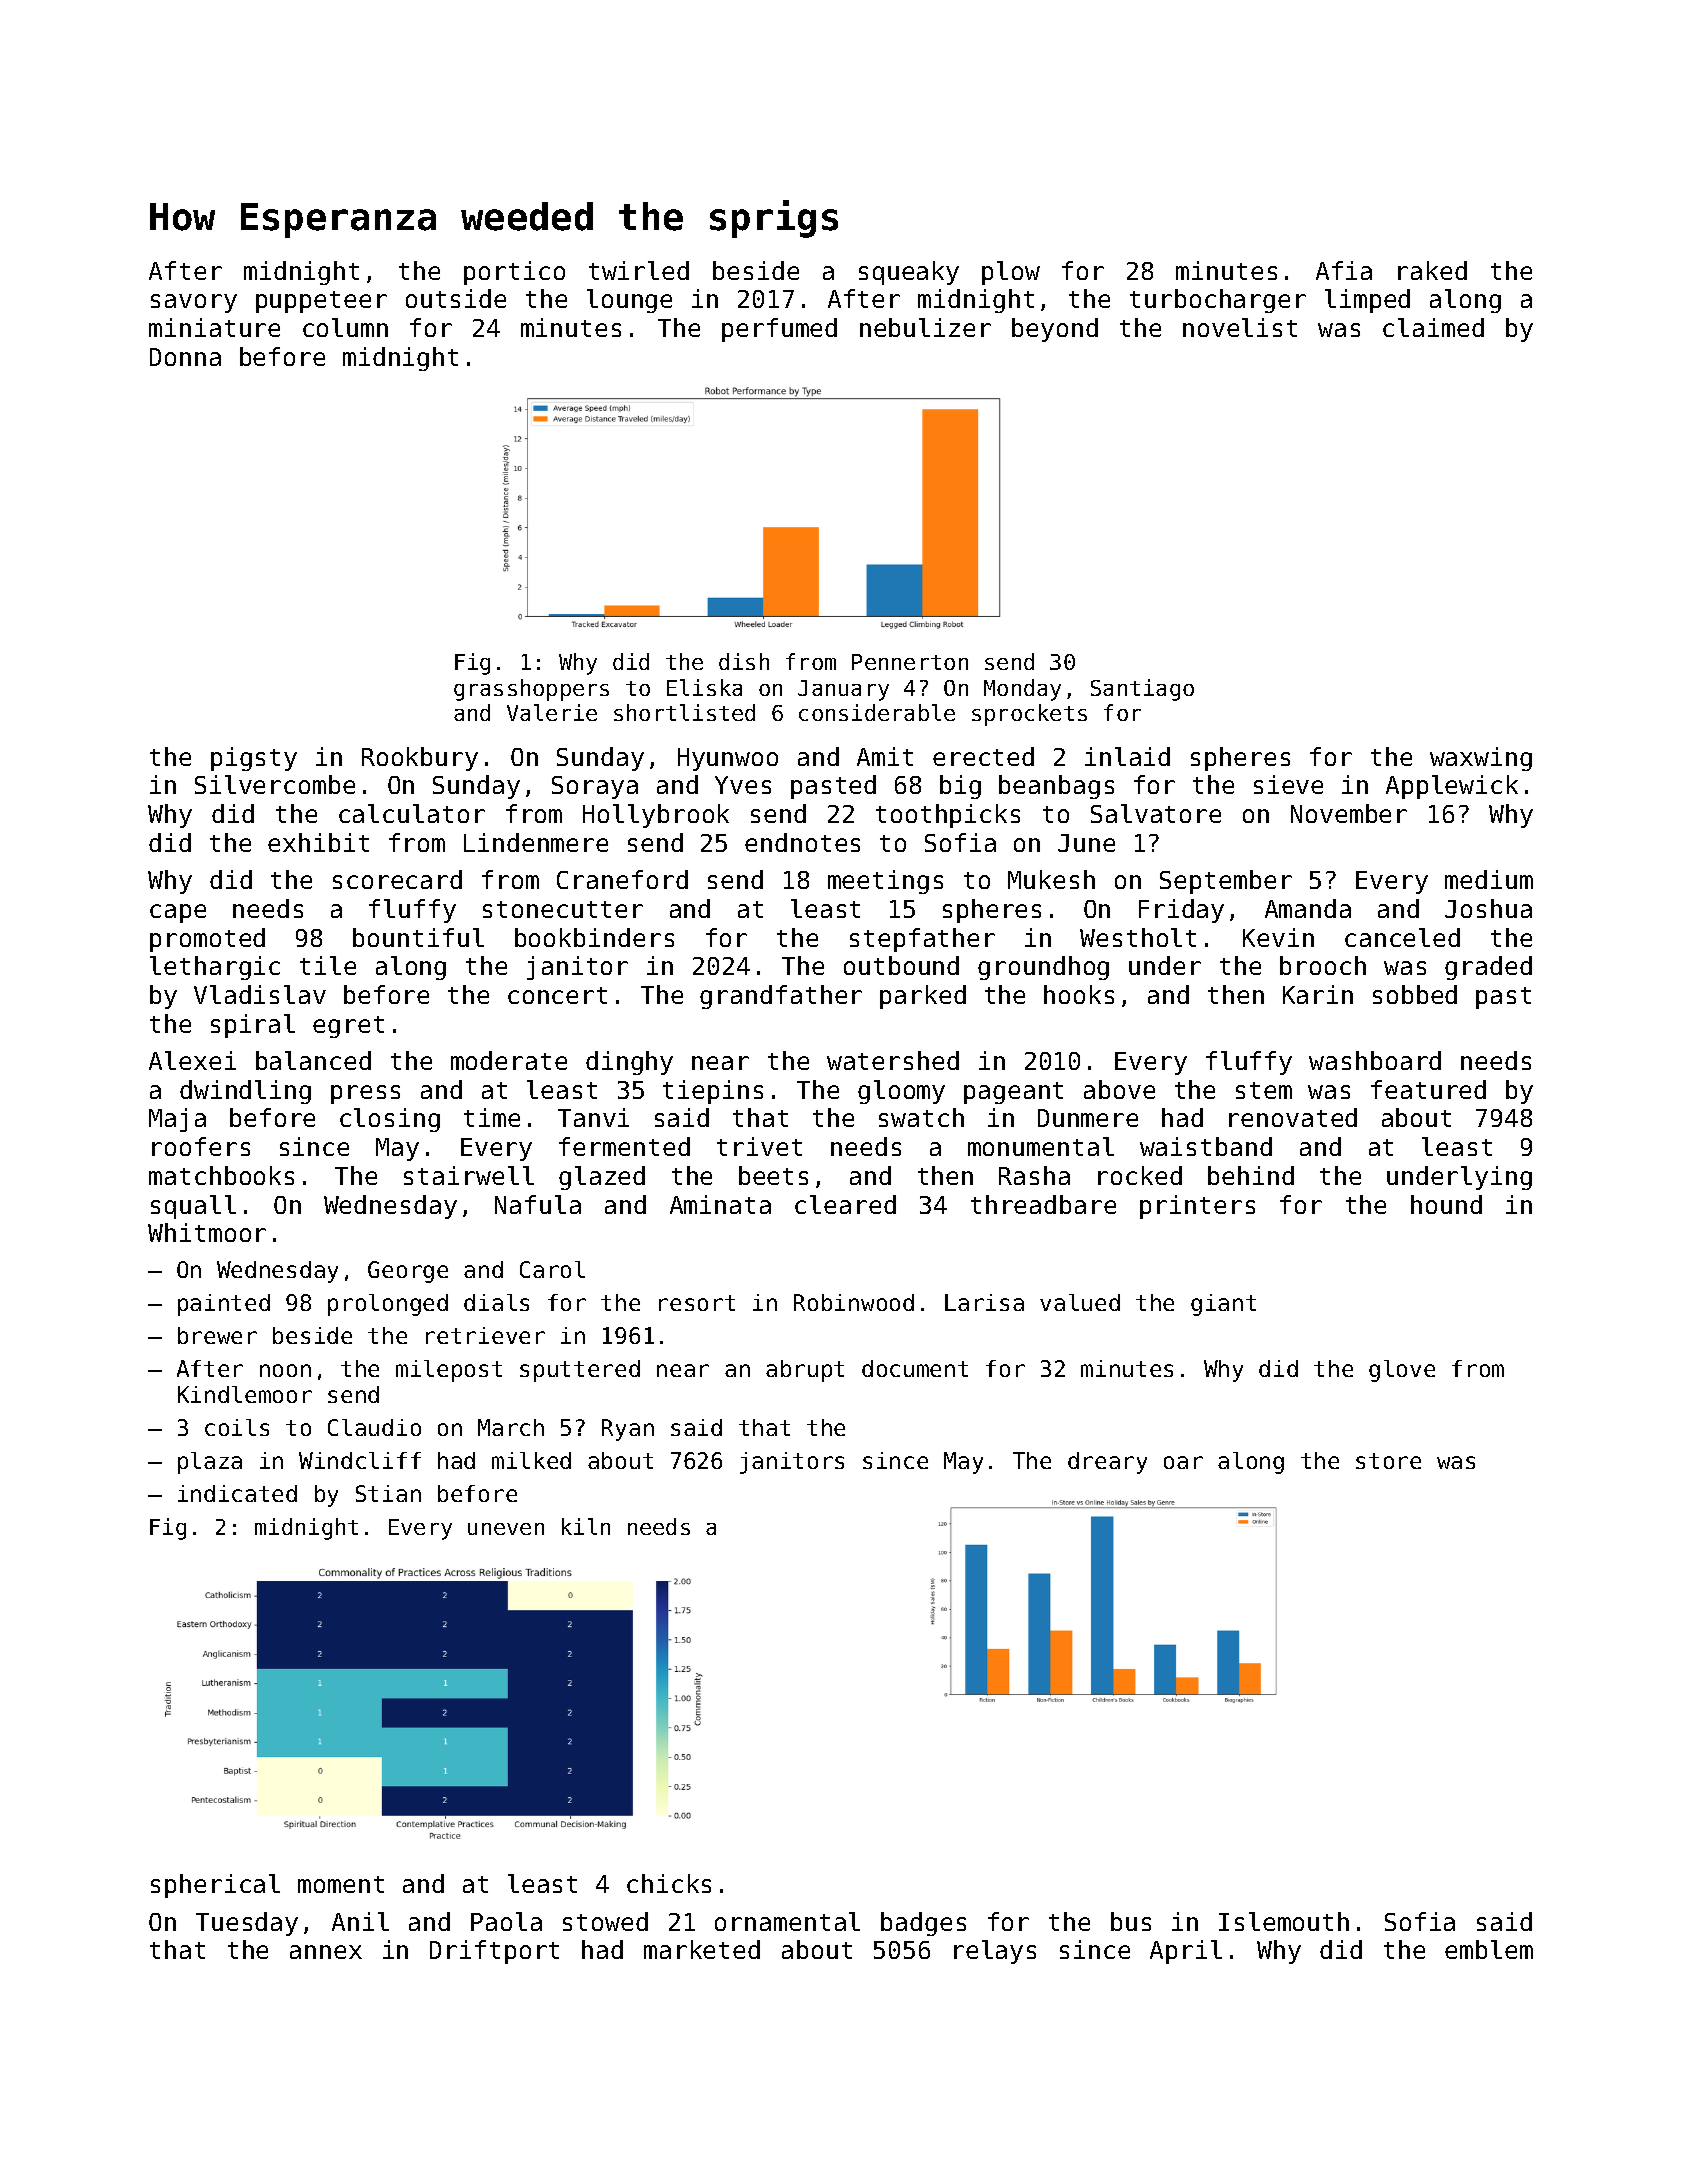 The image size is (1683, 2178). What do you see at coordinates (1432, 270) in the image?
I see `raked` at bounding box center [1432, 270].
